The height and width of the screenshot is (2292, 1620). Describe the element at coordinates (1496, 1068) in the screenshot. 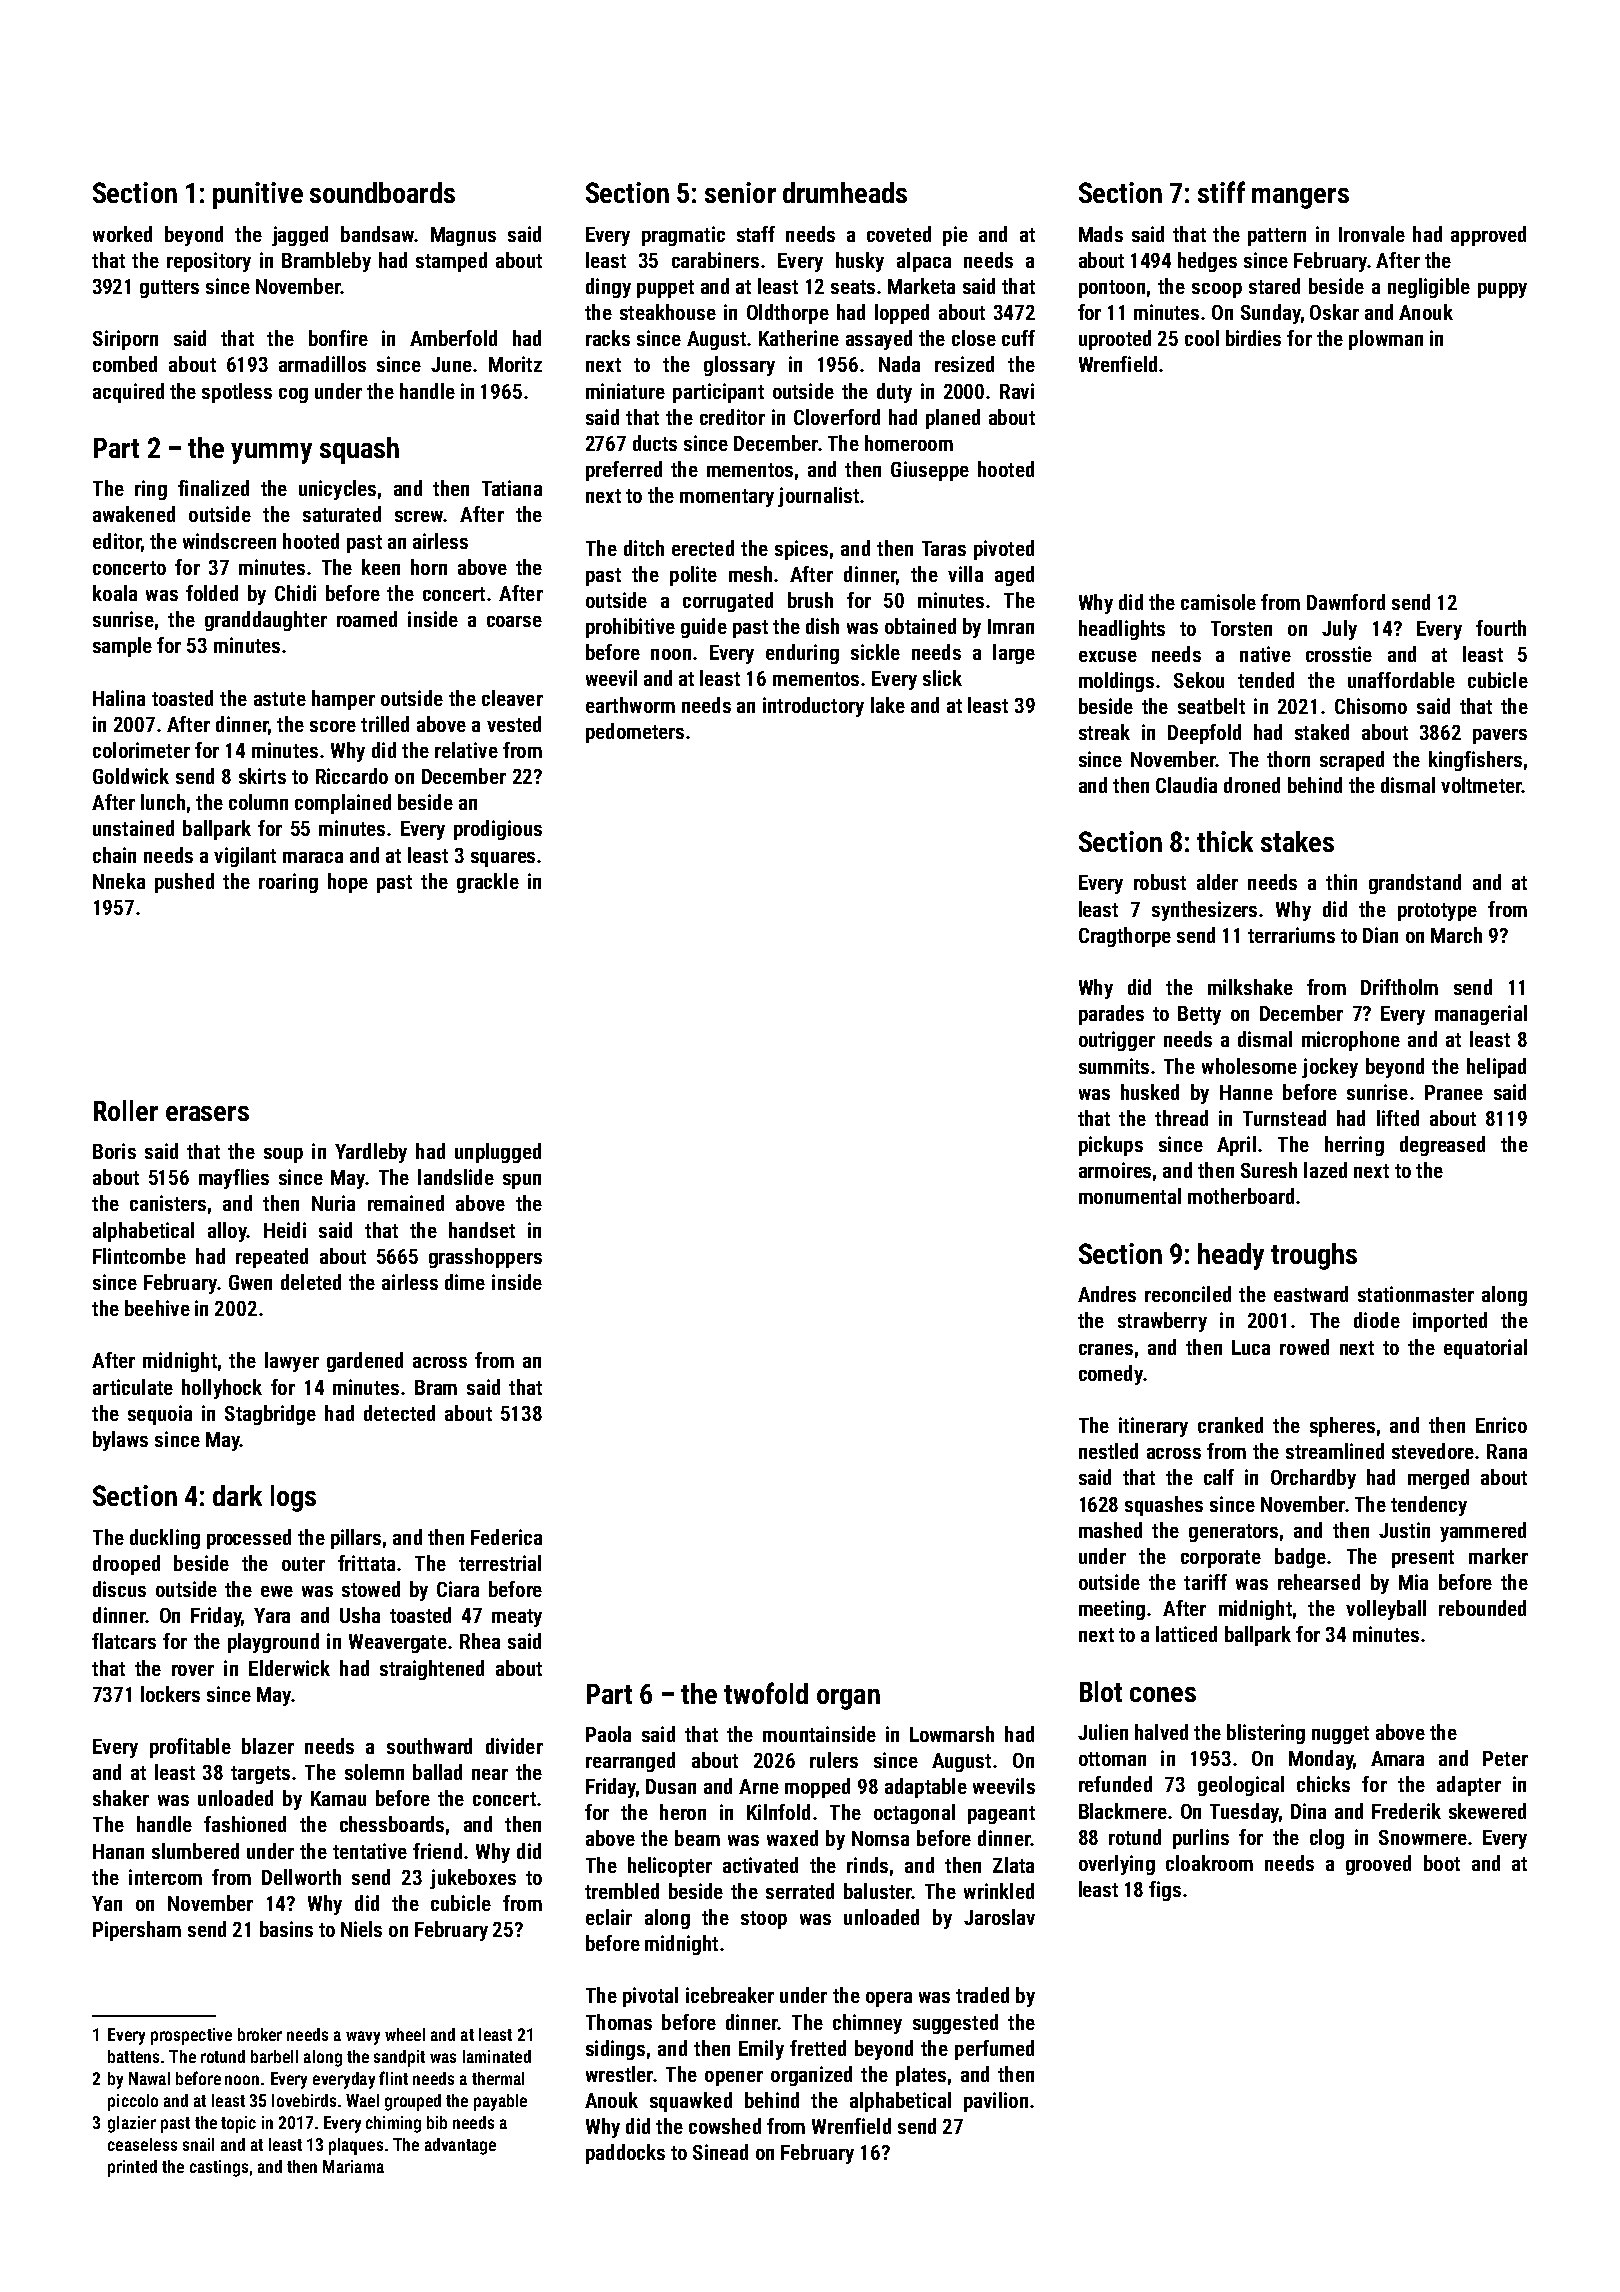

I see `helipad` at that location.
